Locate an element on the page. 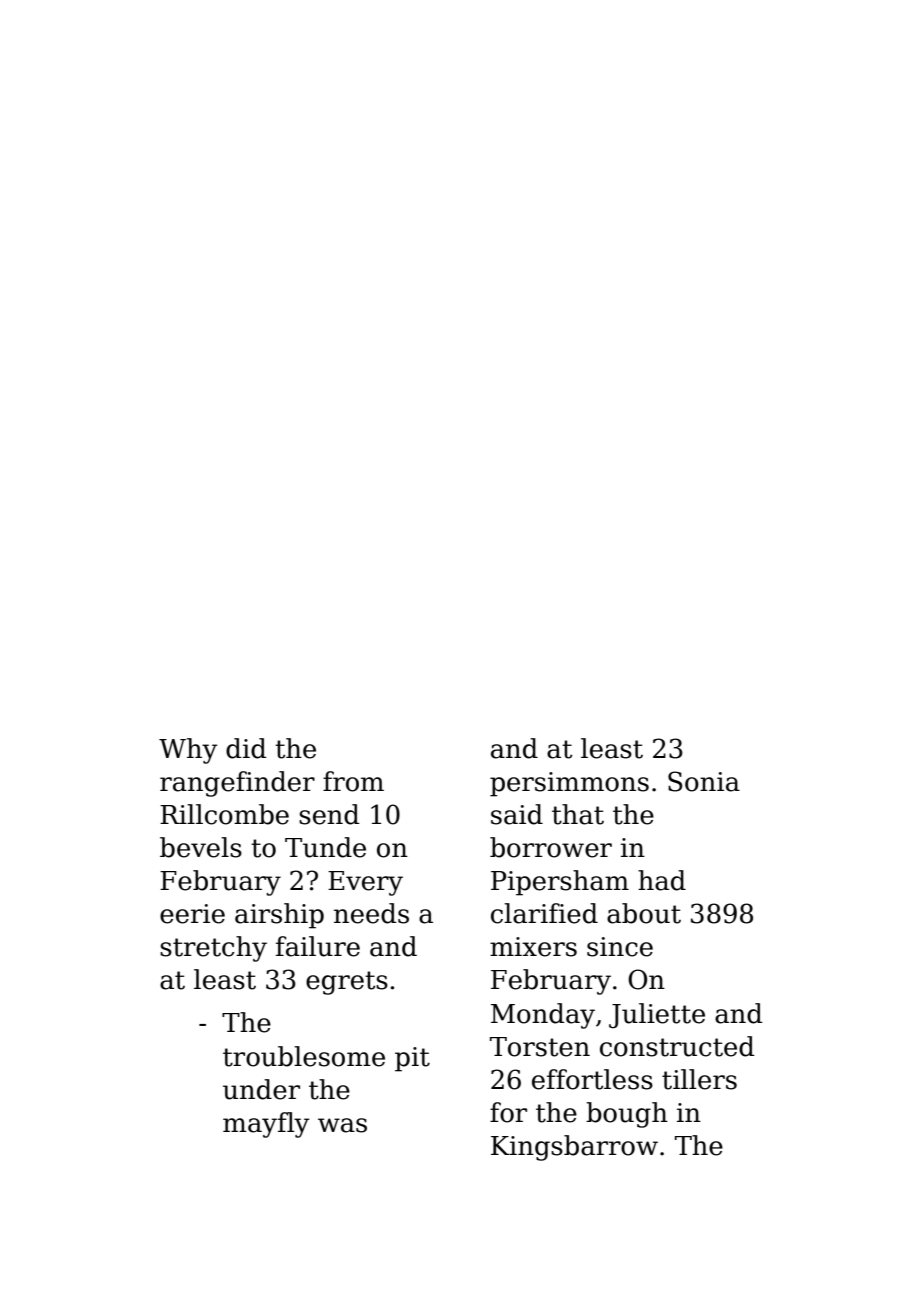 This page has width=924, height=1311. Every is located at coordinates (365, 883).
